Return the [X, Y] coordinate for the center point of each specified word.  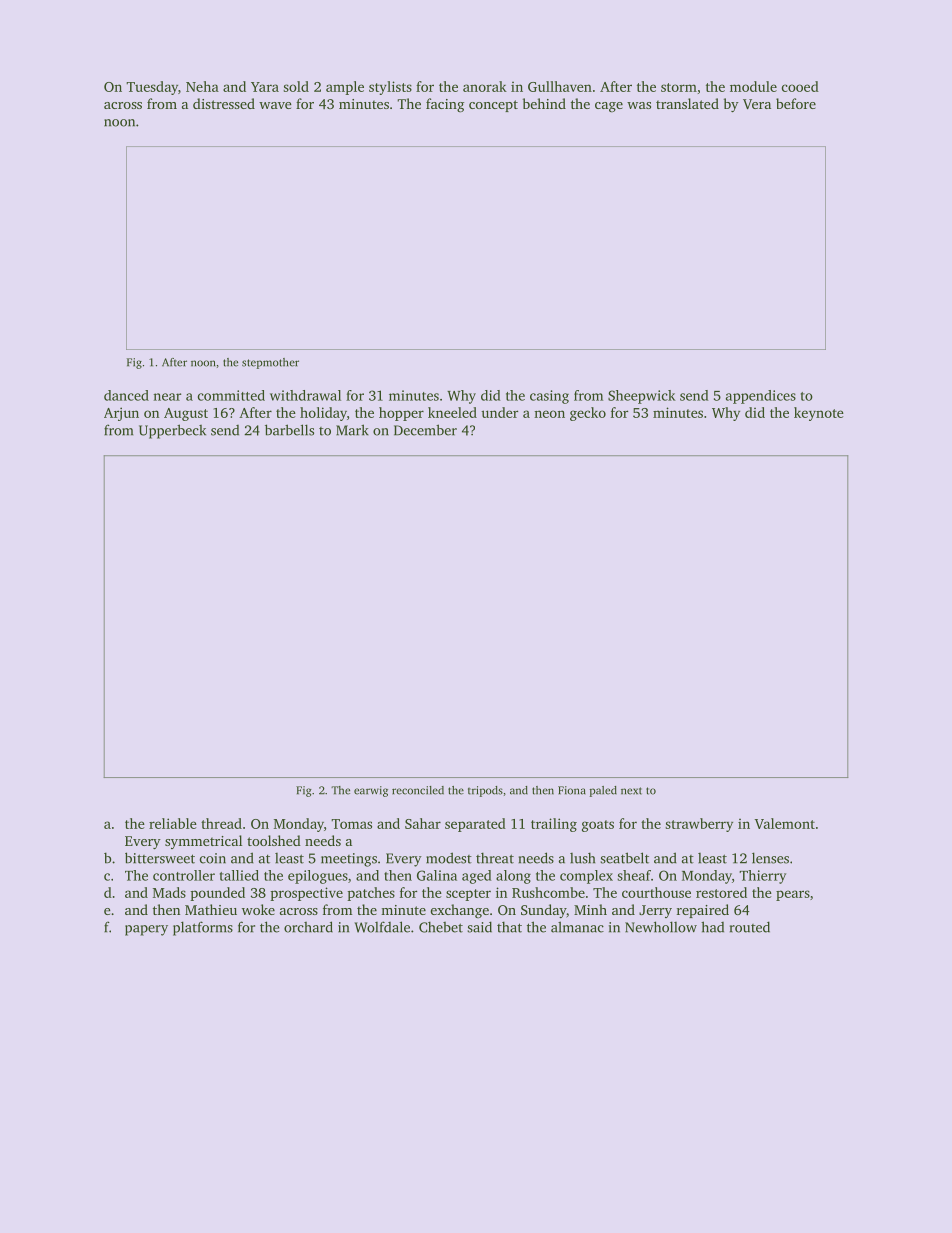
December [425, 430]
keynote [819, 414]
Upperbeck [172, 431]
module [753, 86]
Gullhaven [560, 86]
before [796, 103]
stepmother [270, 363]
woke [258, 909]
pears [793, 895]
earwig [371, 791]
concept [493, 106]
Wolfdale [382, 927]
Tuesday [152, 88]
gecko [588, 414]
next [631, 791]
